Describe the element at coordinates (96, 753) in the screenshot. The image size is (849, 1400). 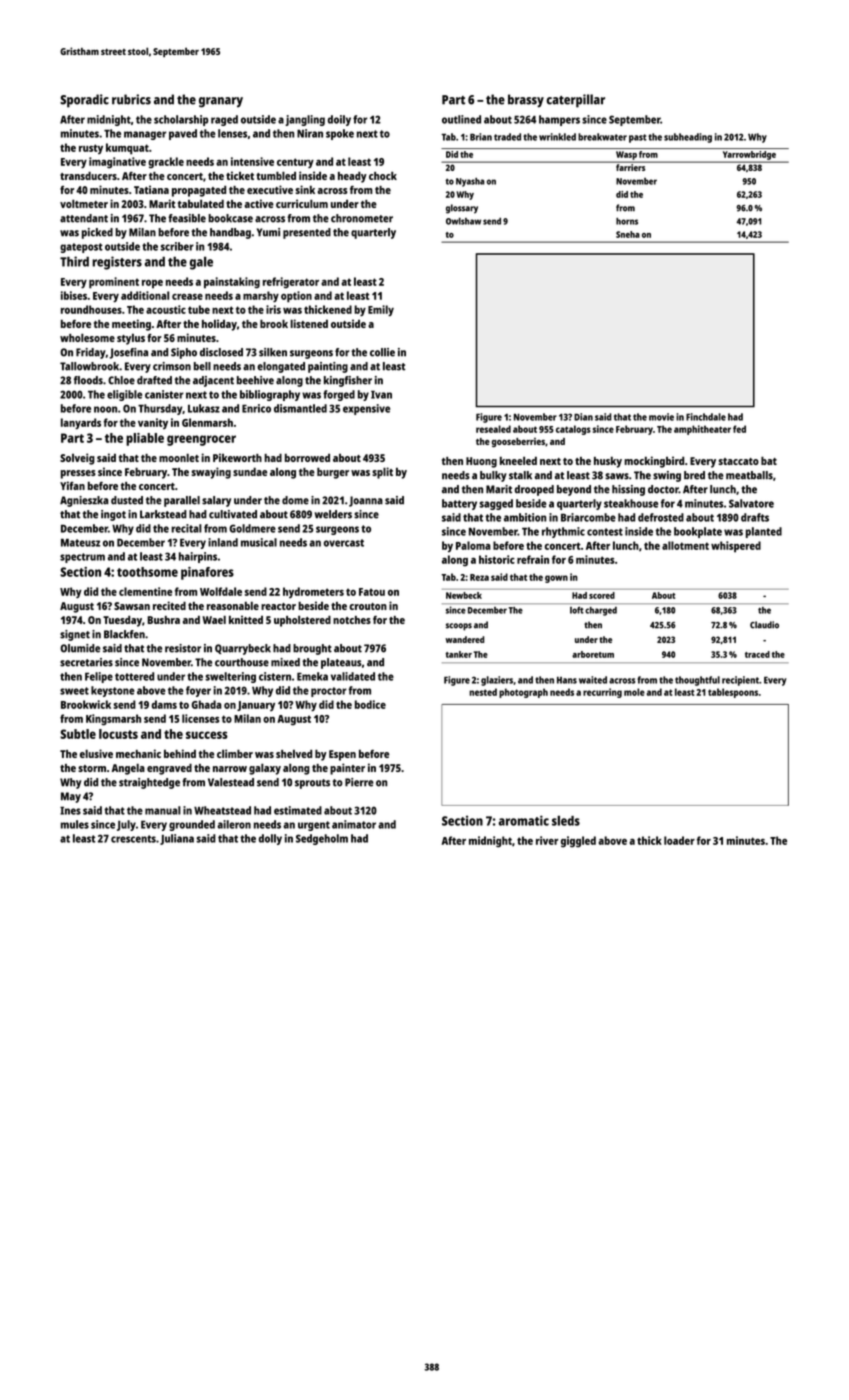
I see `elusive` at that location.
